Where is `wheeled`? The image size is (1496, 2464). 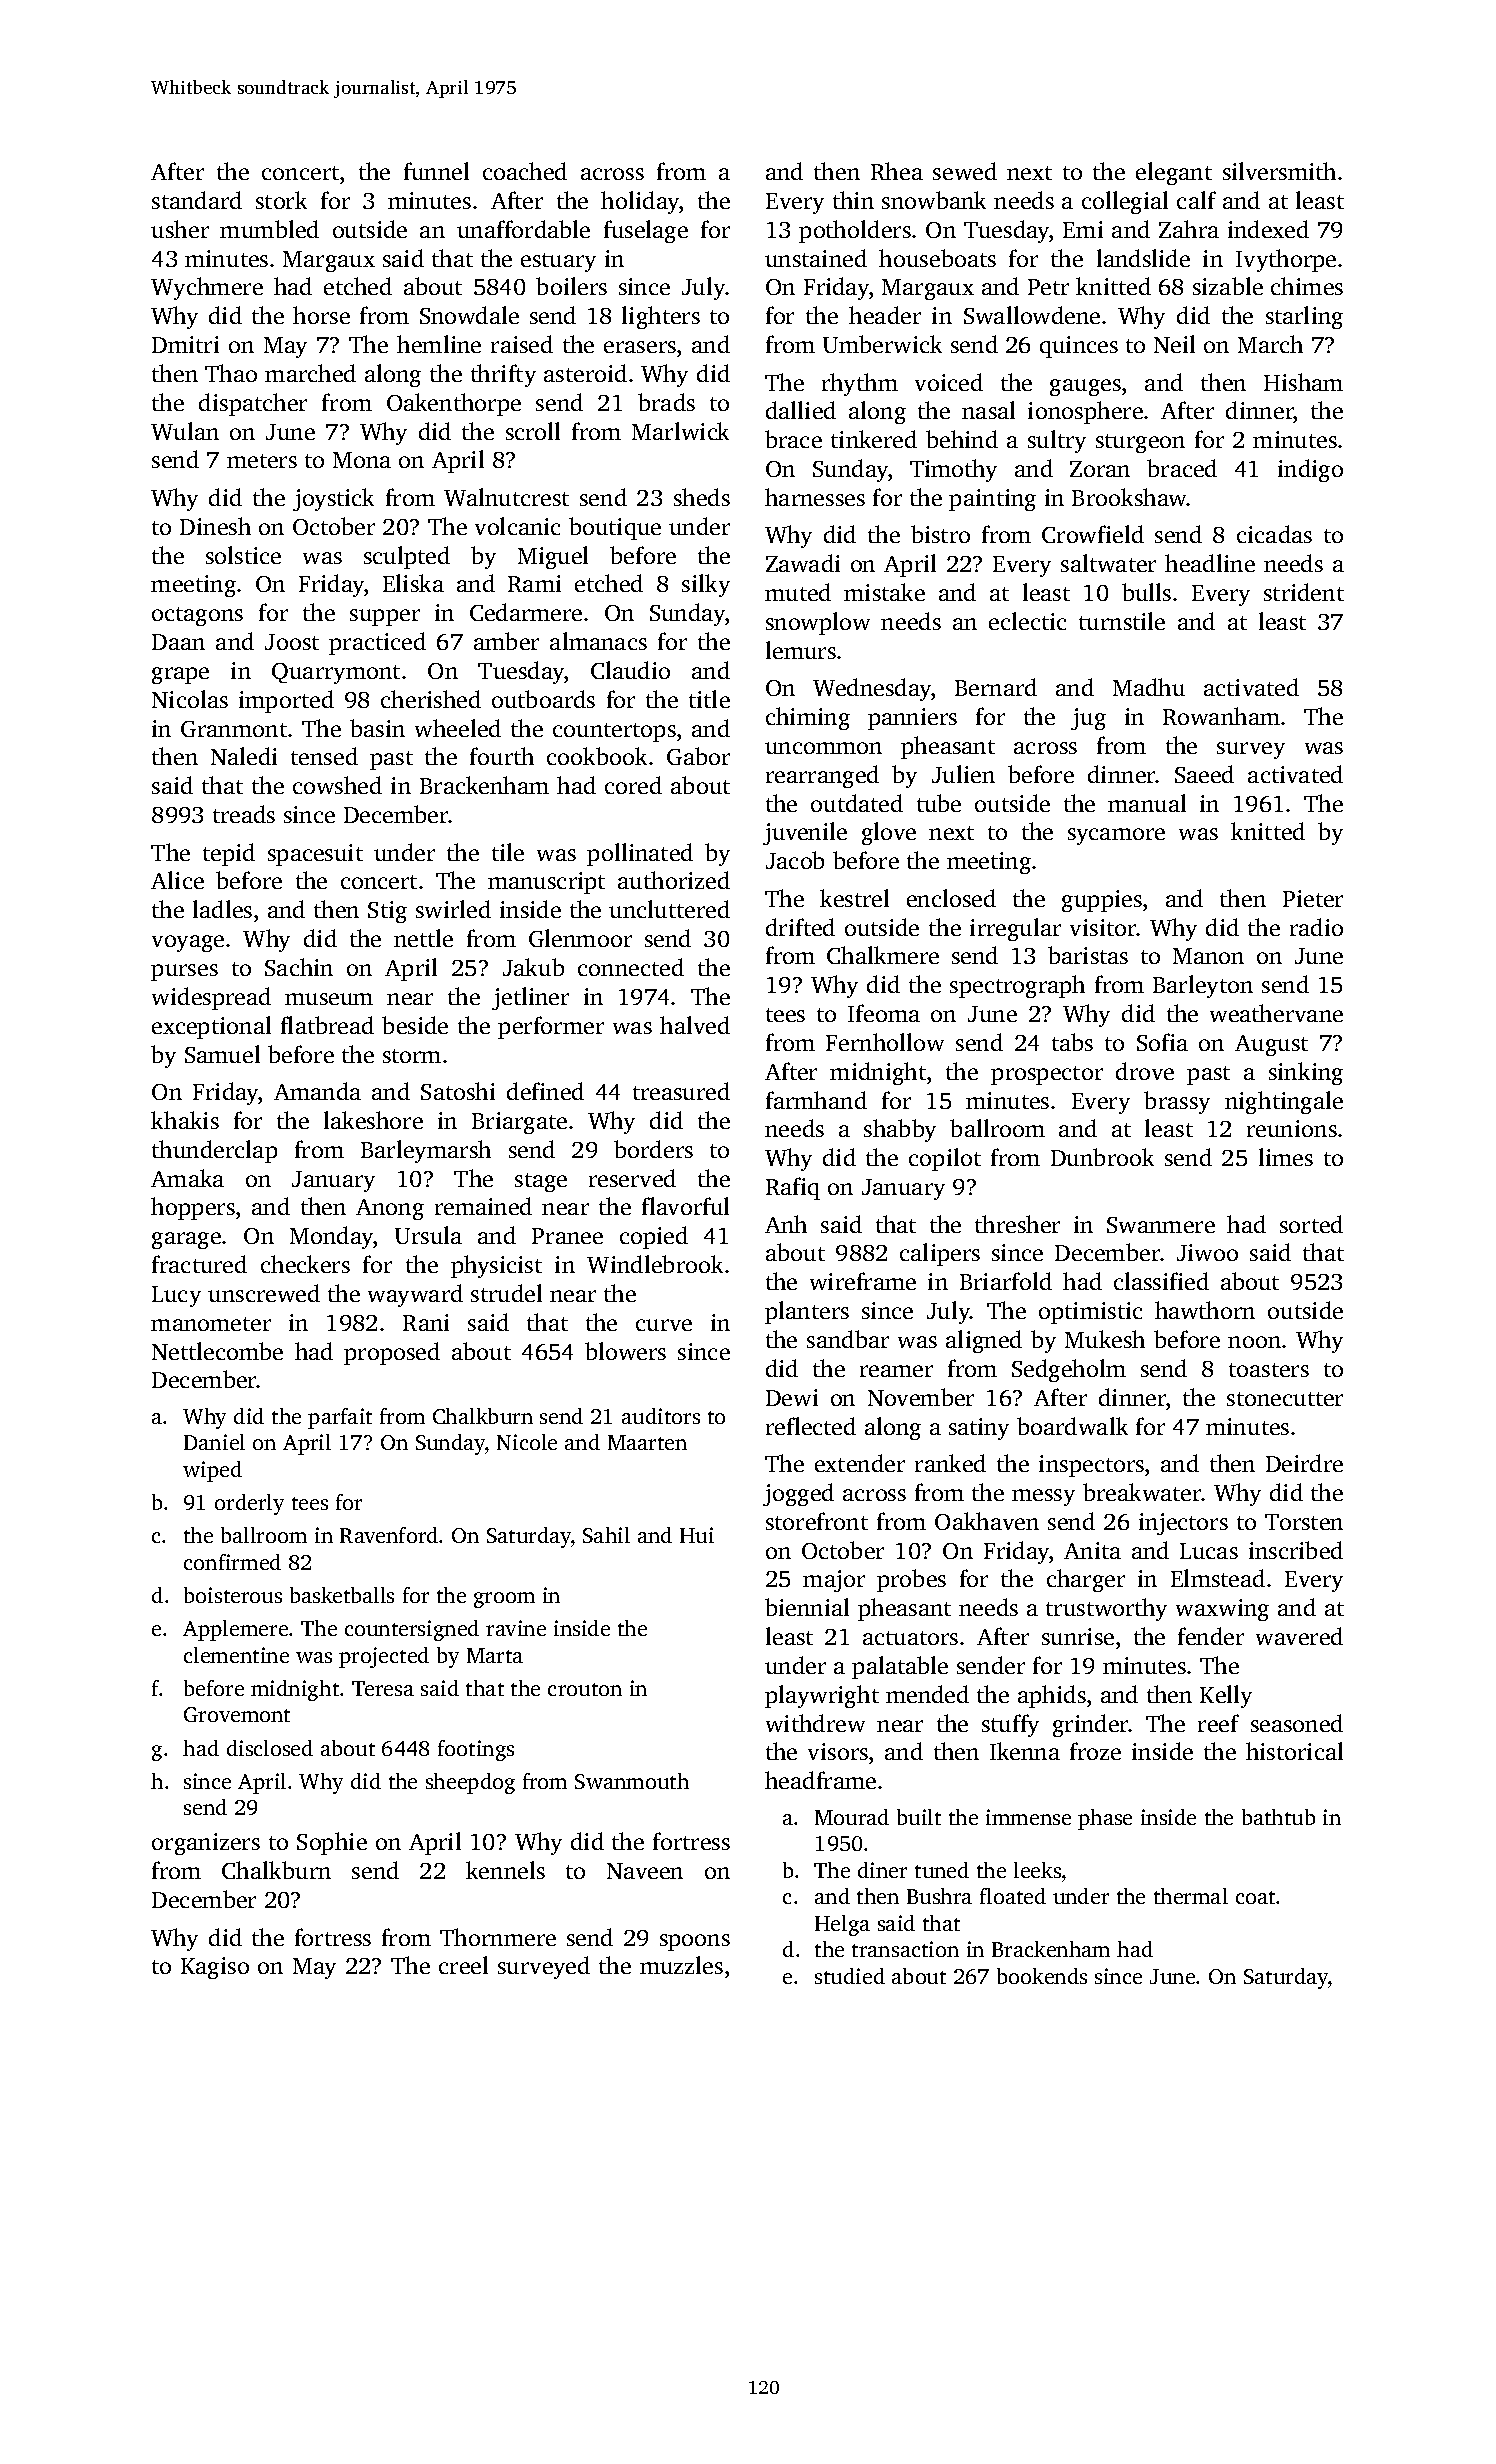
wheeled is located at coordinates (458, 728).
